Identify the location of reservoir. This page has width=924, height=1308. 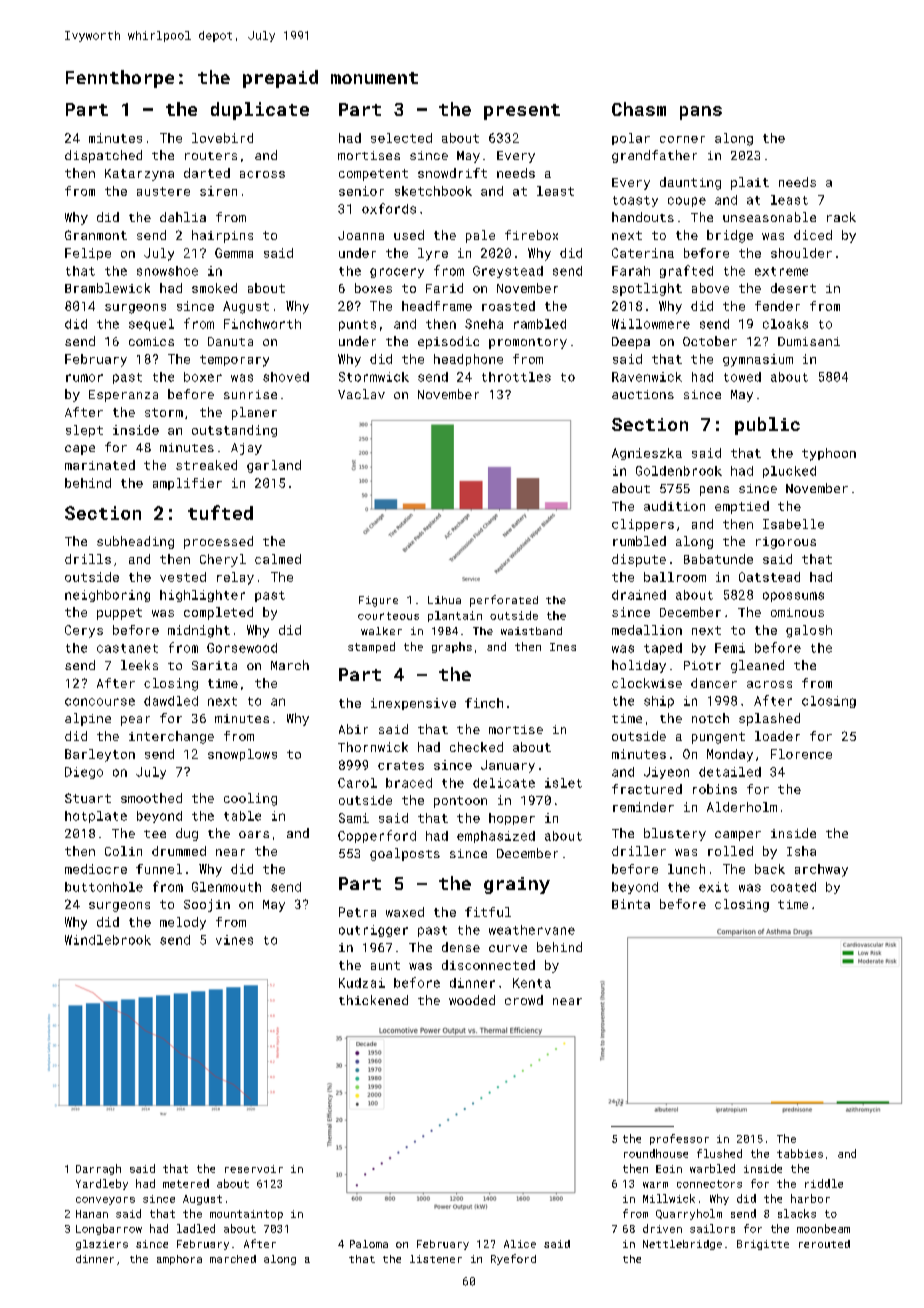
(254, 1169).
